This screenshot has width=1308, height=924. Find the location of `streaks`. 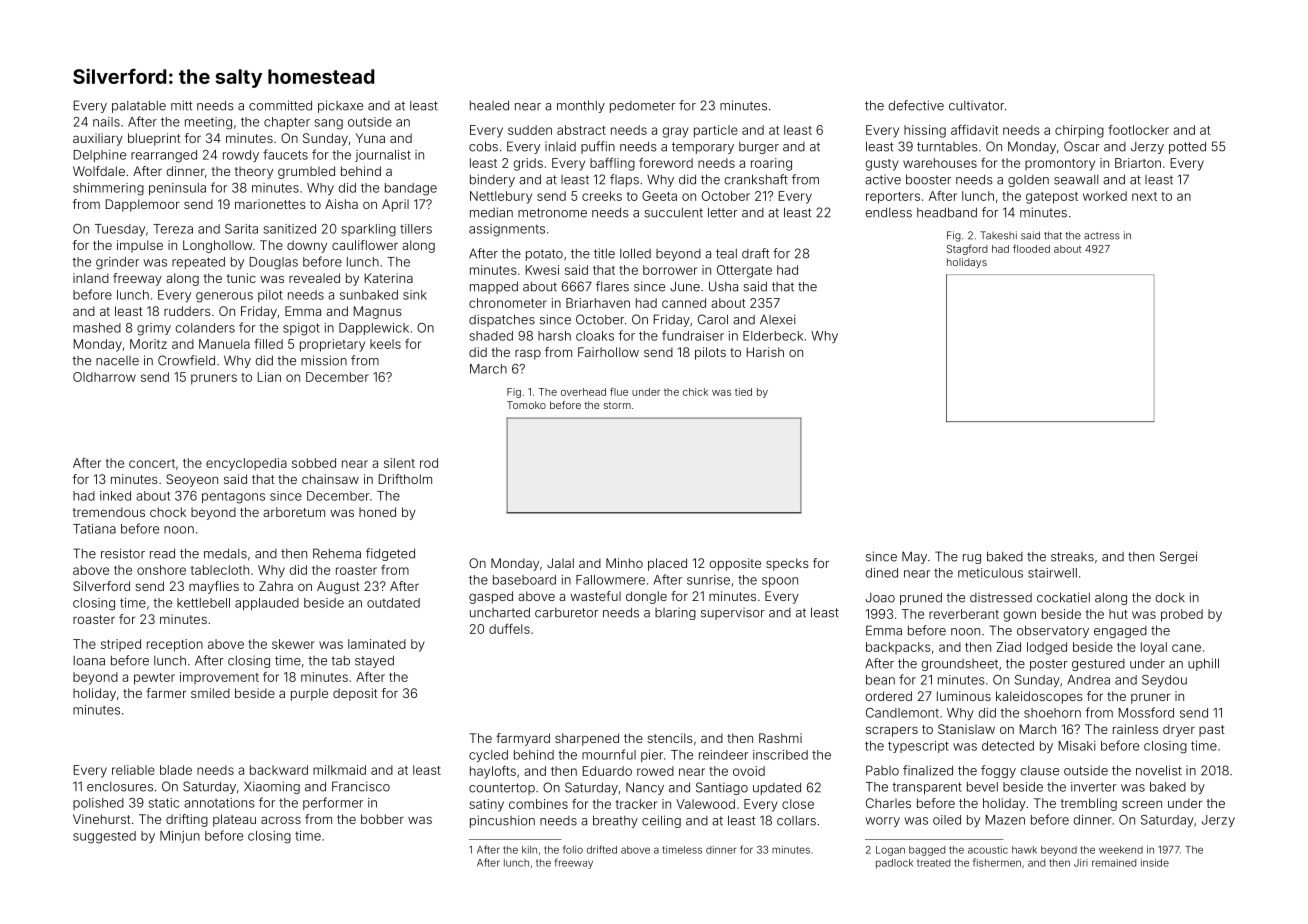

streaks is located at coordinates (1072, 557).
